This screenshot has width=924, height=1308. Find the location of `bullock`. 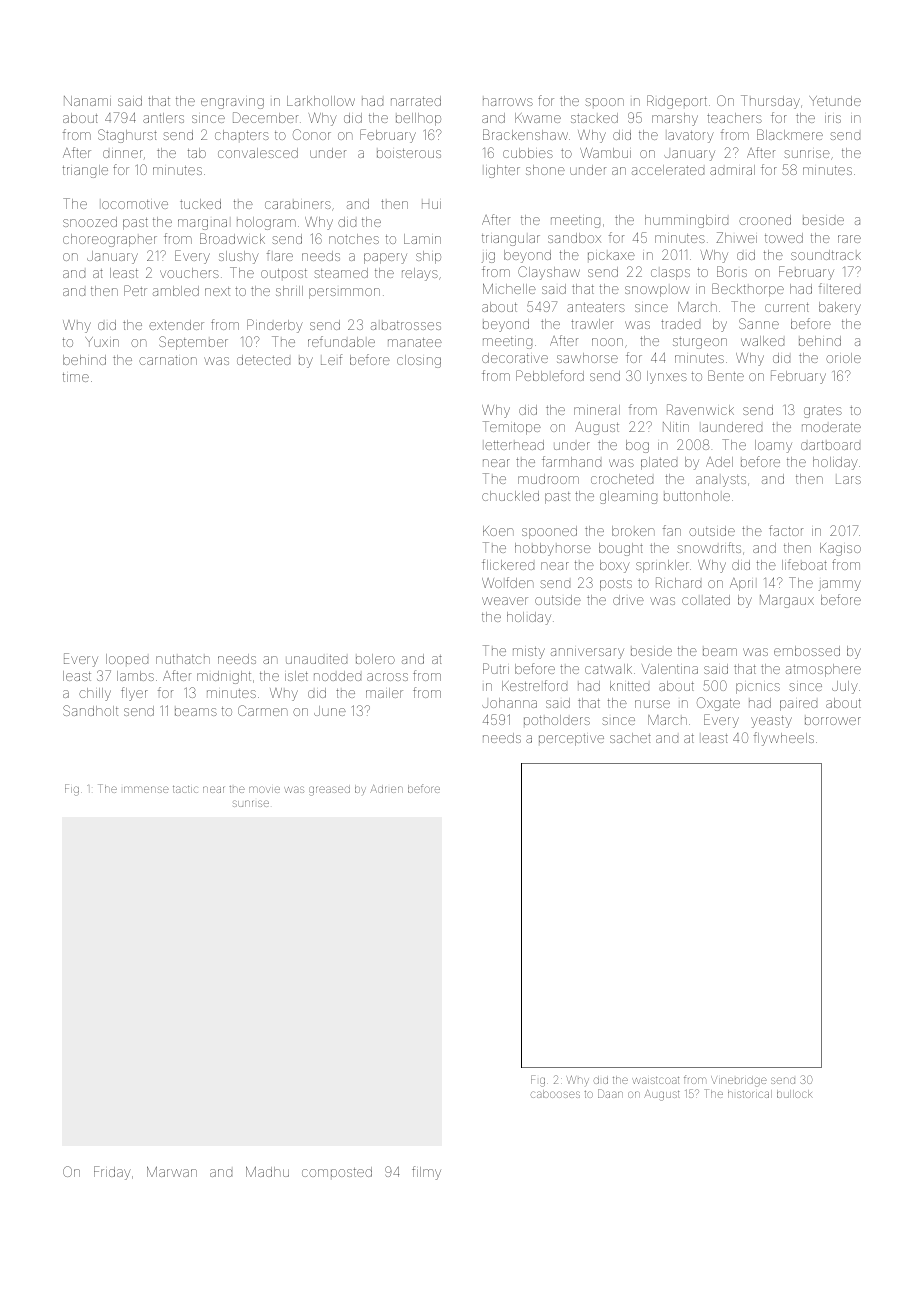

bullock is located at coordinates (795, 1094).
